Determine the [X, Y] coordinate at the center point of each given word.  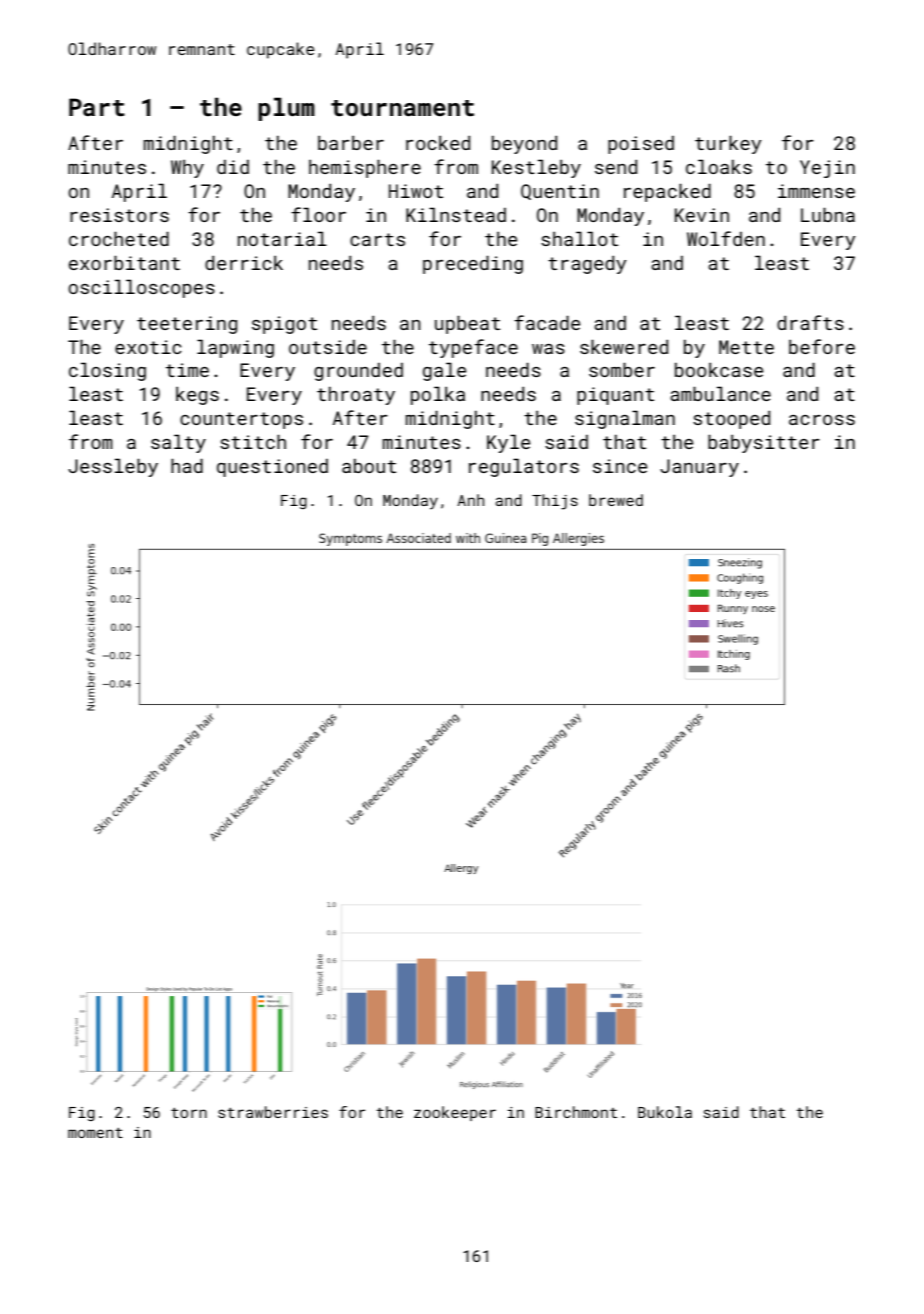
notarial [282, 238]
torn [189, 1113]
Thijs [555, 502]
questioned [272, 468]
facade [547, 322]
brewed [616, 500]
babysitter [764, 443]
